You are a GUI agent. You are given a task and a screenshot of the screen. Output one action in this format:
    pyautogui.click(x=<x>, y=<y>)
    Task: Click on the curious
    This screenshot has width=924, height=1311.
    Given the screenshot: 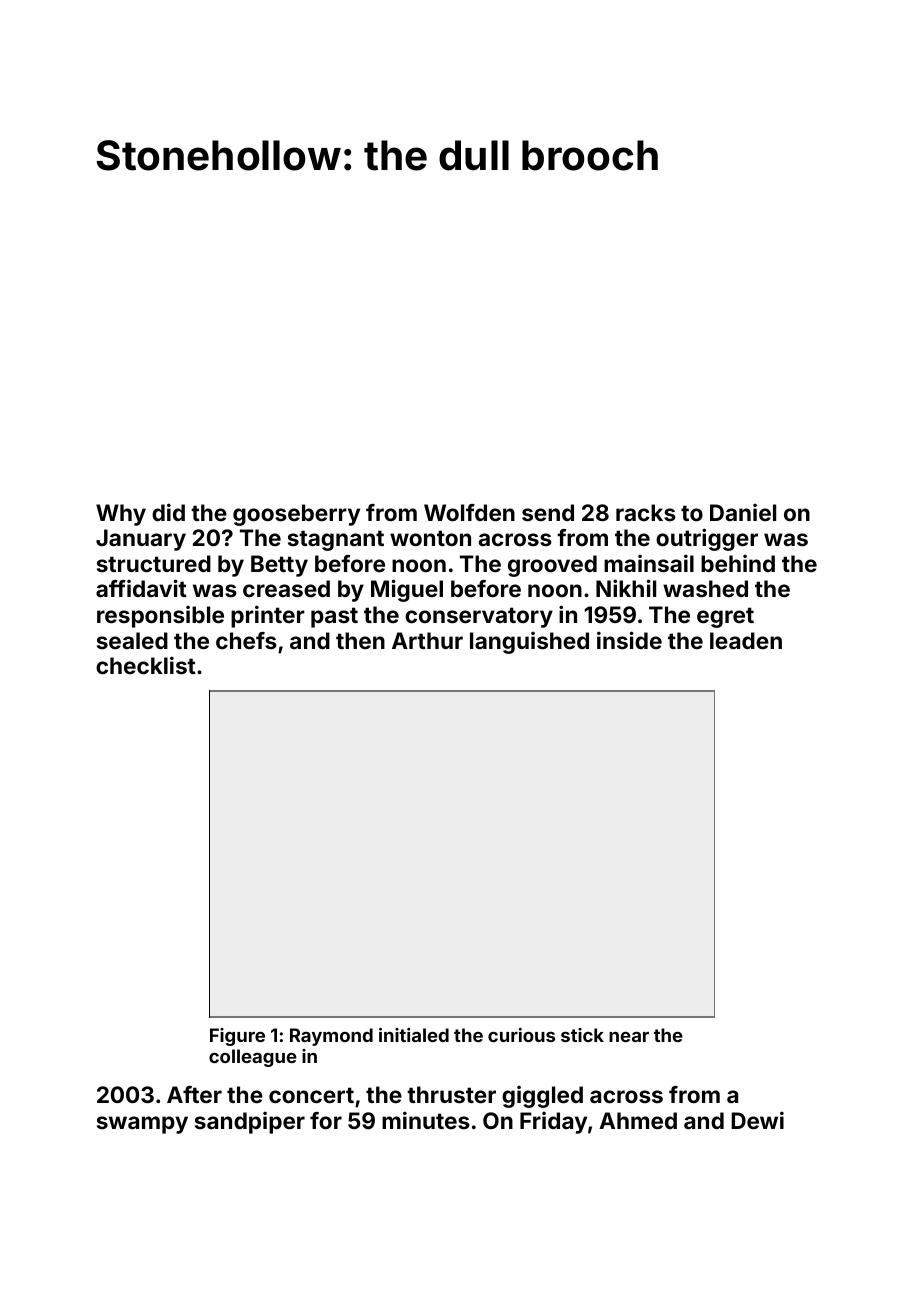 What is the action you would take?
    pyautogui.click(x=521, y=1035)
